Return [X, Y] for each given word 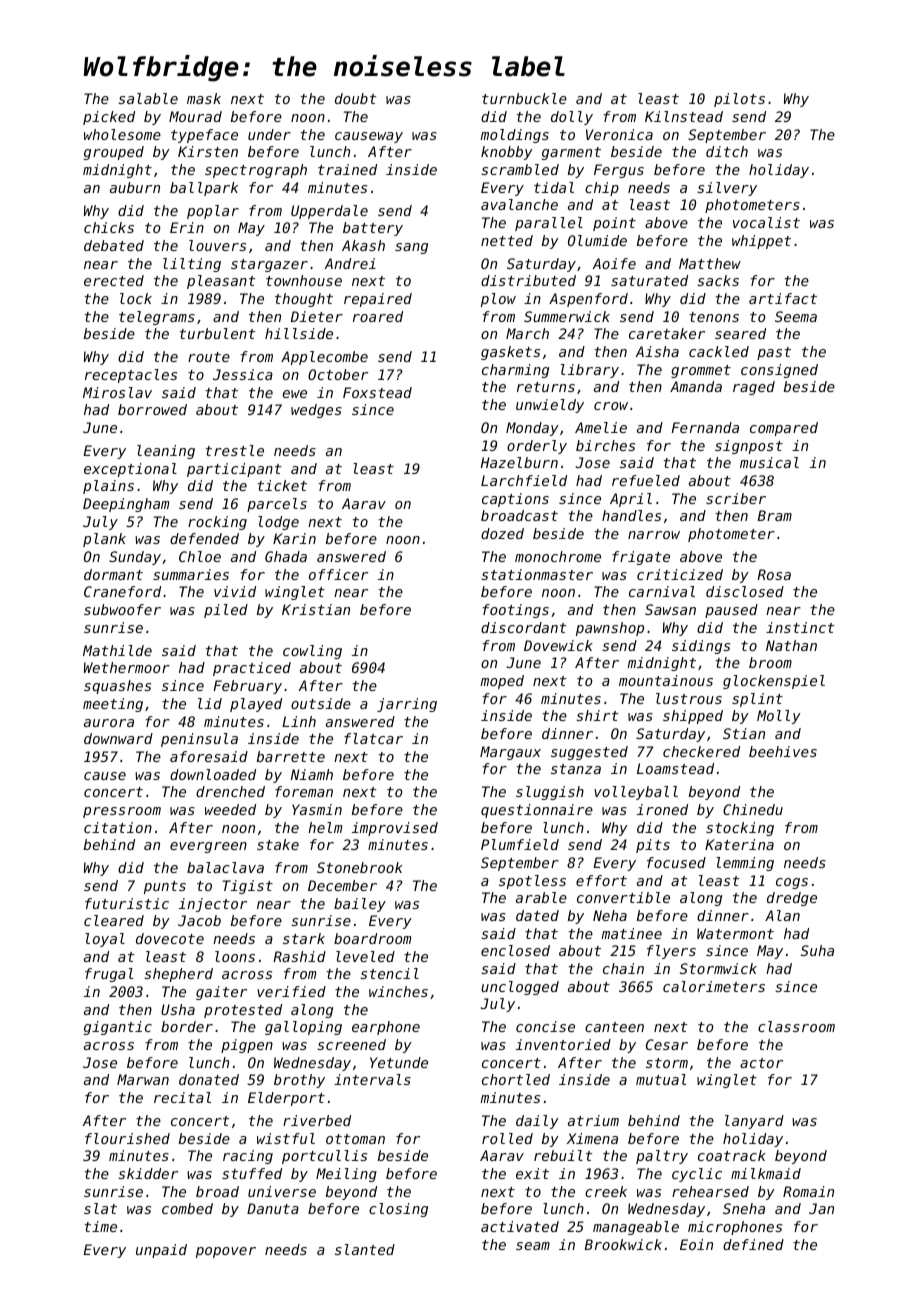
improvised [395, 829]
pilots [739, 100]
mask [204, 98]
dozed [502, 533]
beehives [783, 751]
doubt [356, 98]
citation [118, 827]
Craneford [122, 591]
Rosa [774, 574]
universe [282, 1191]
